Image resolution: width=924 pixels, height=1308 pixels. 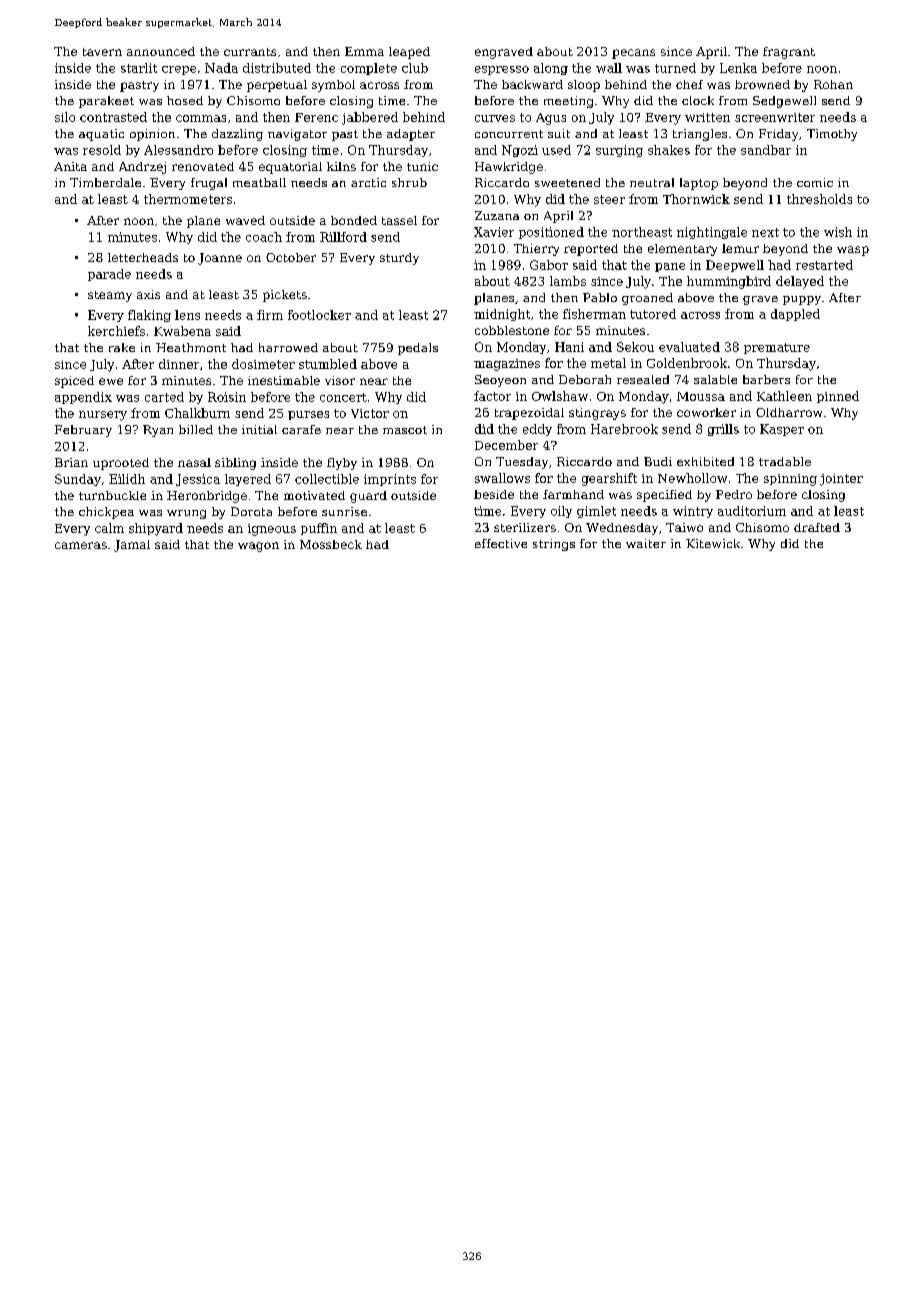 What do you see at coordinates (841, 480) in the screenshot?
I see `jointer` at bounding box center [841, 480].
